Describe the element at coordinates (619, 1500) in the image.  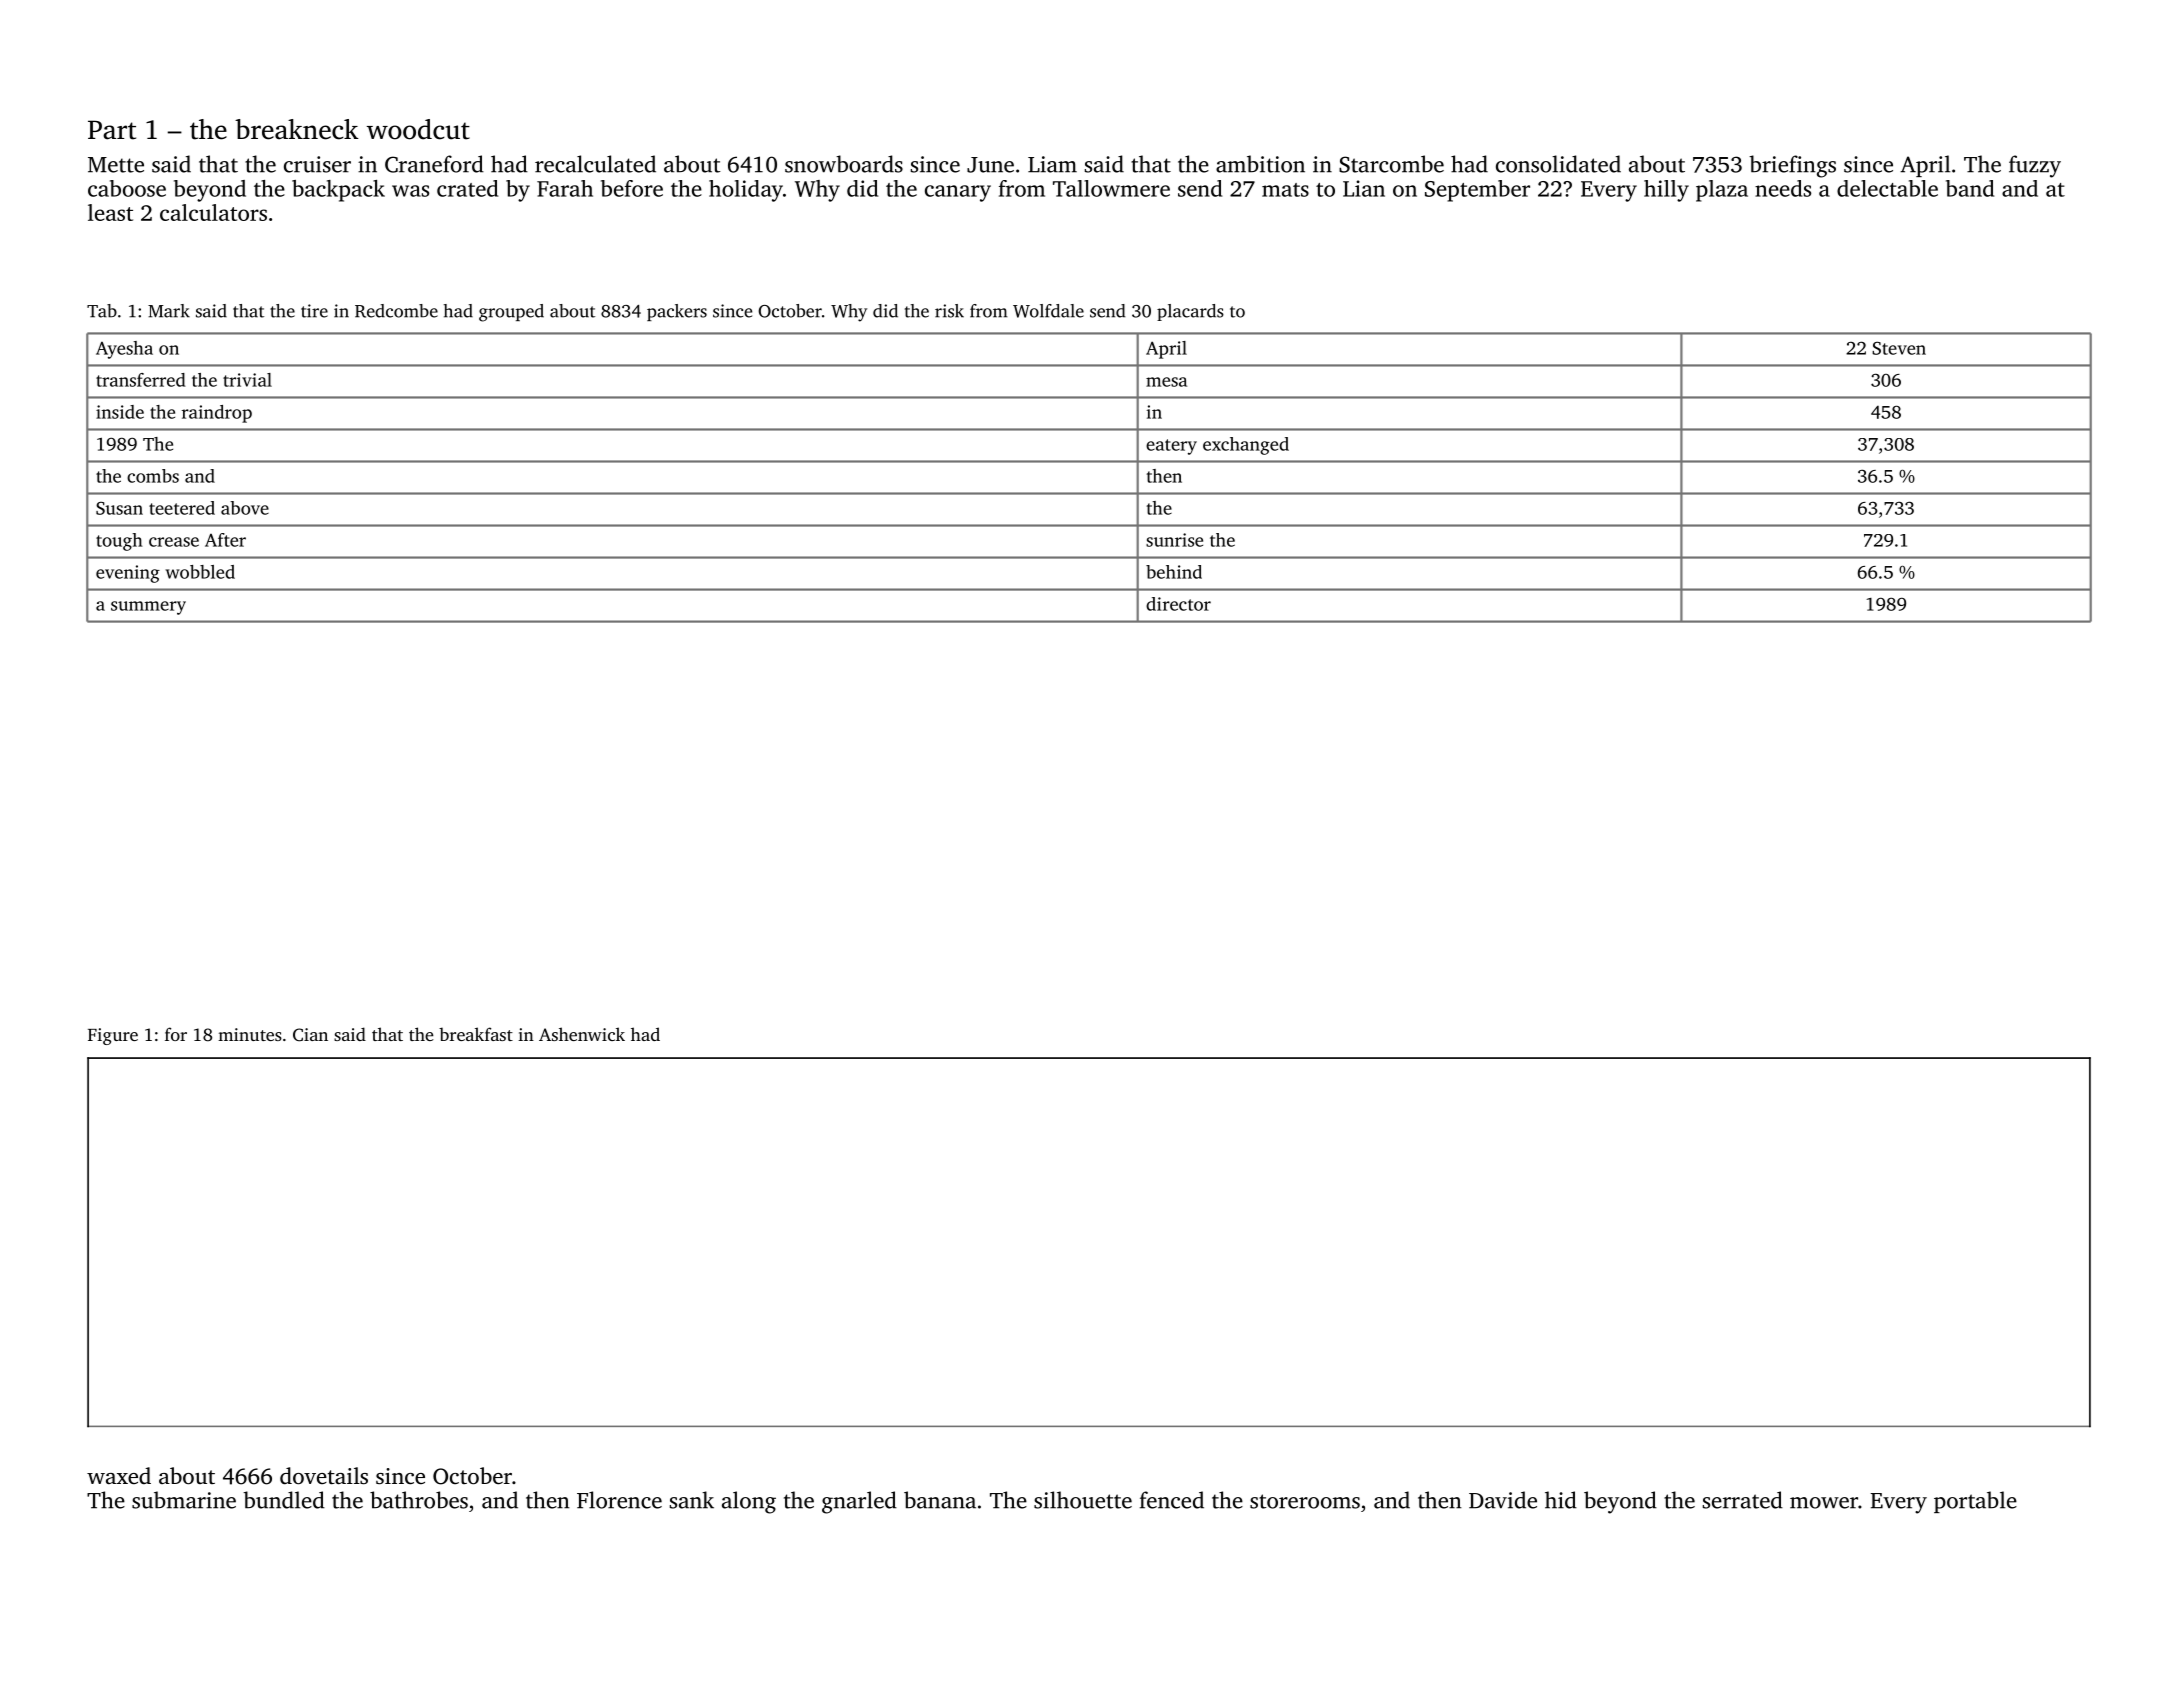
I see `Florence` at that location.
